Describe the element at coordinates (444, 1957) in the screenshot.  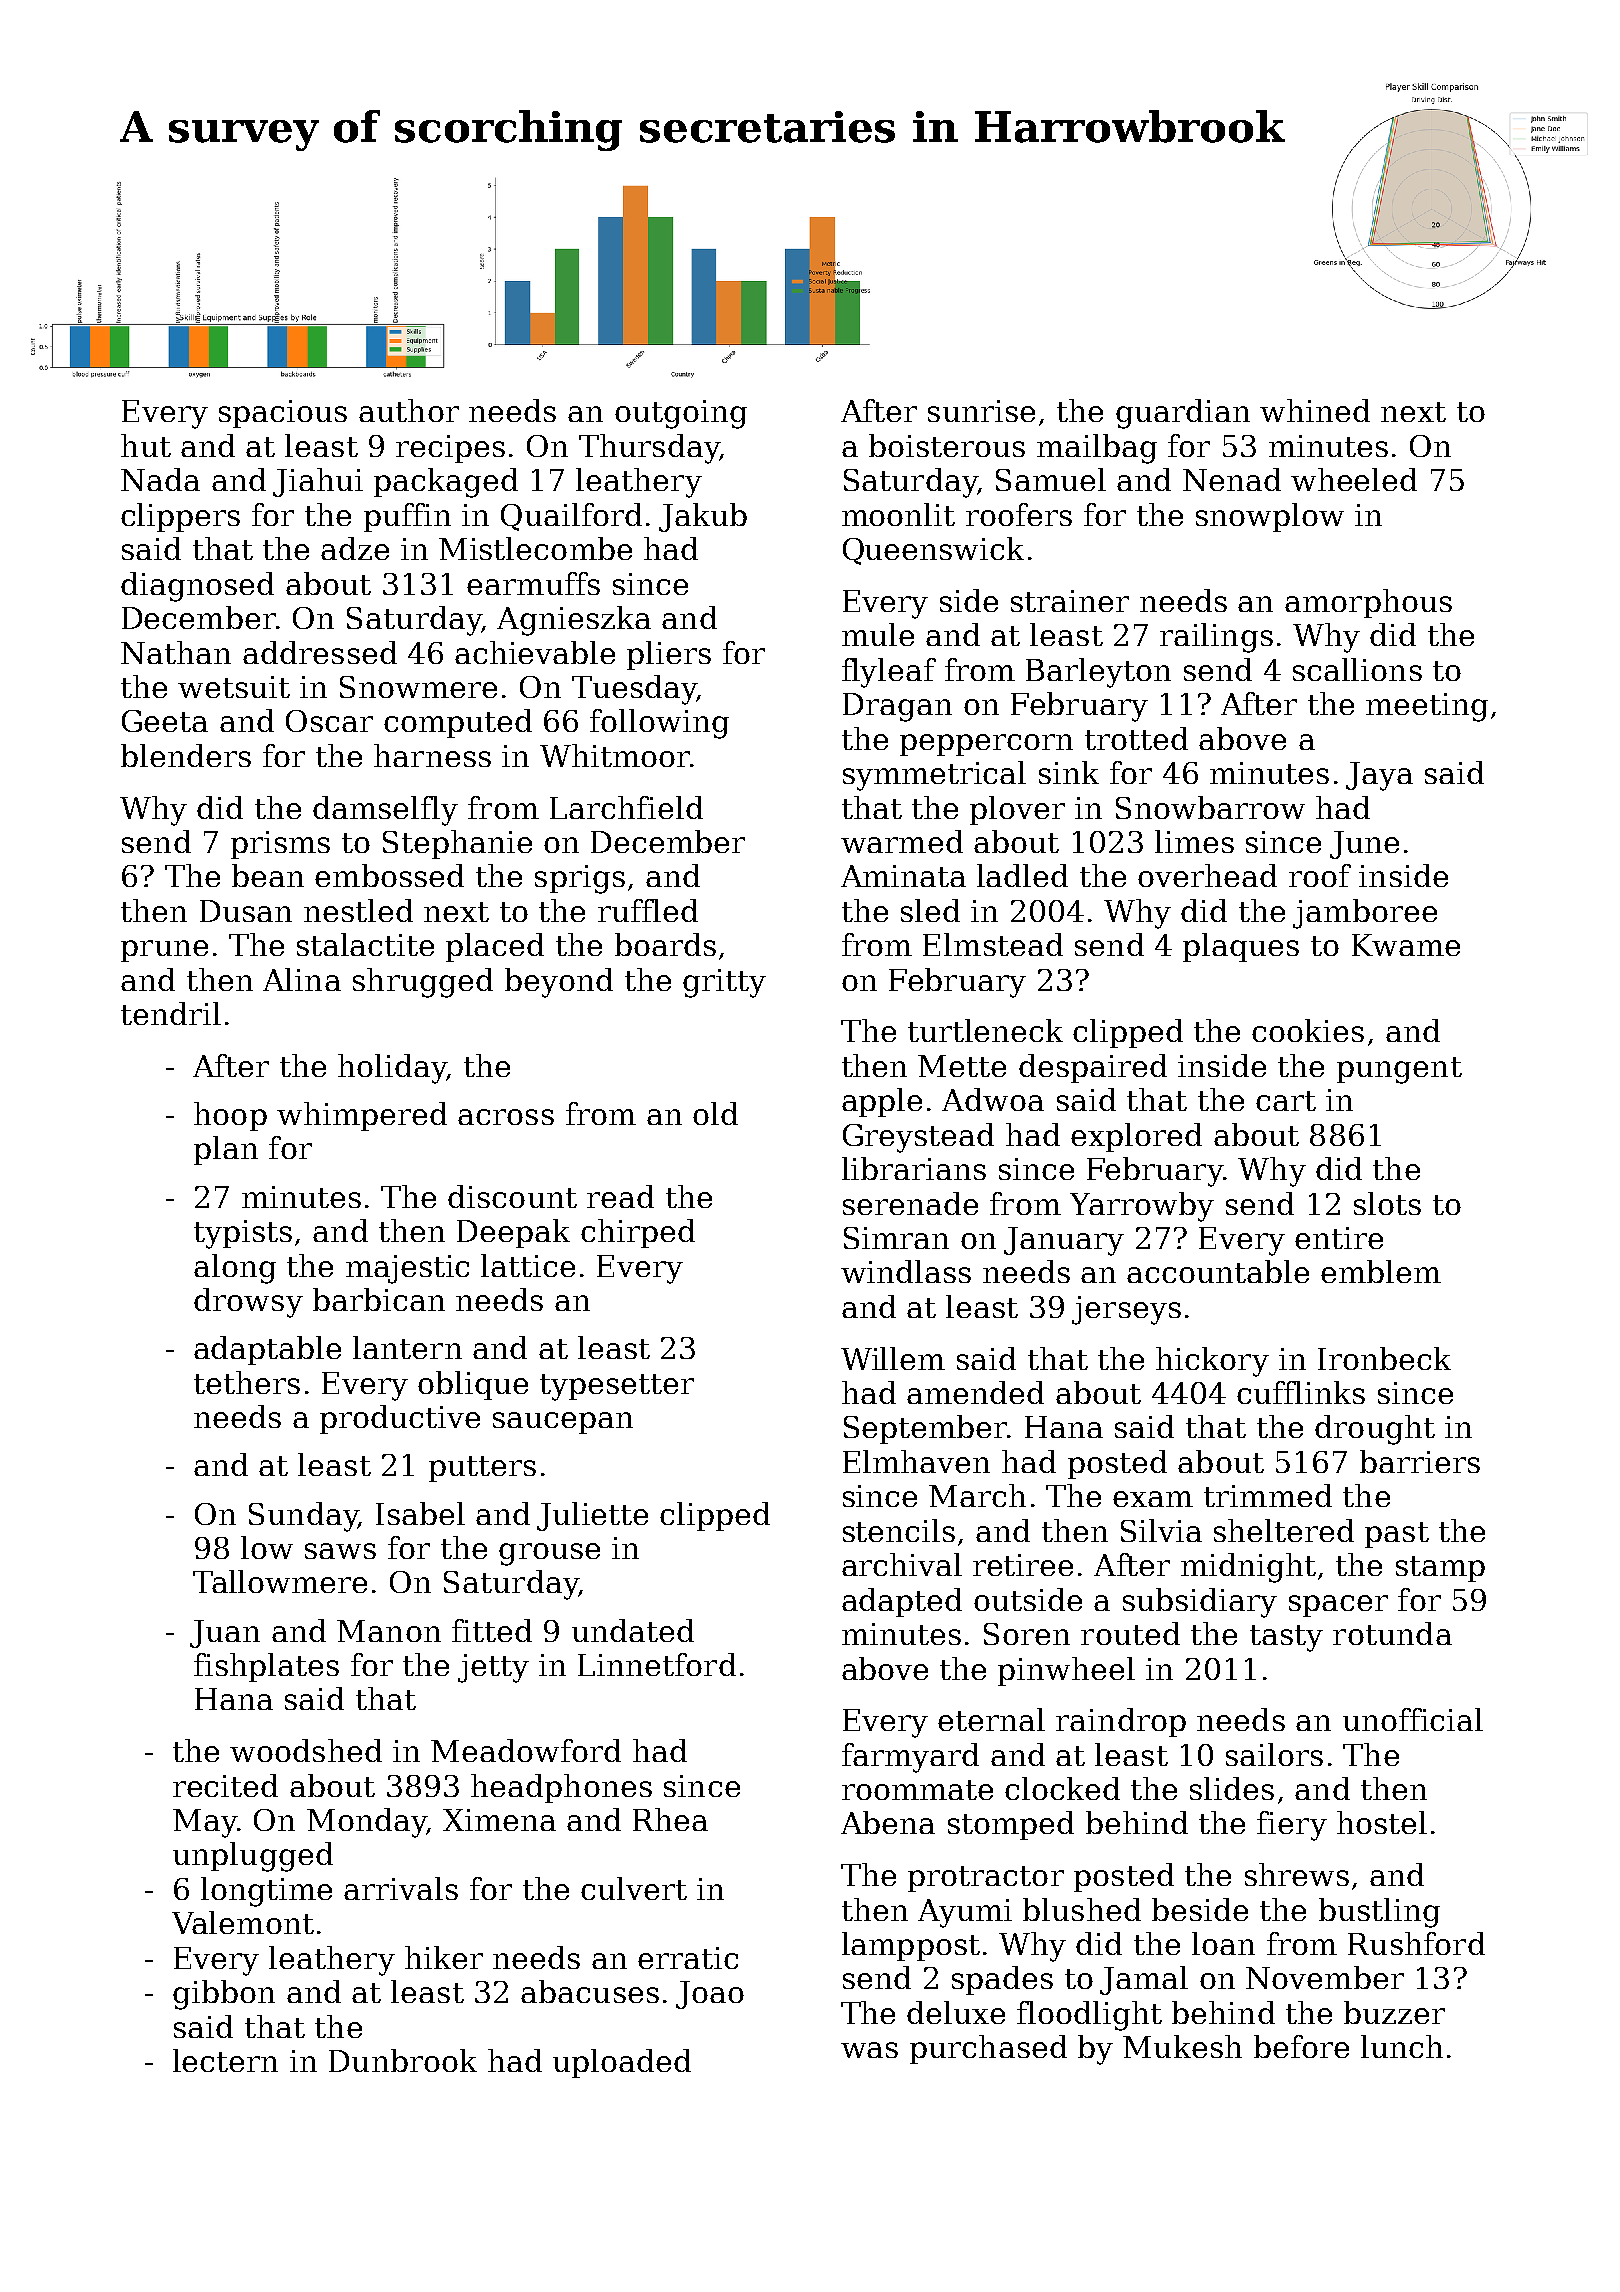
I see `hiker` at that location.
